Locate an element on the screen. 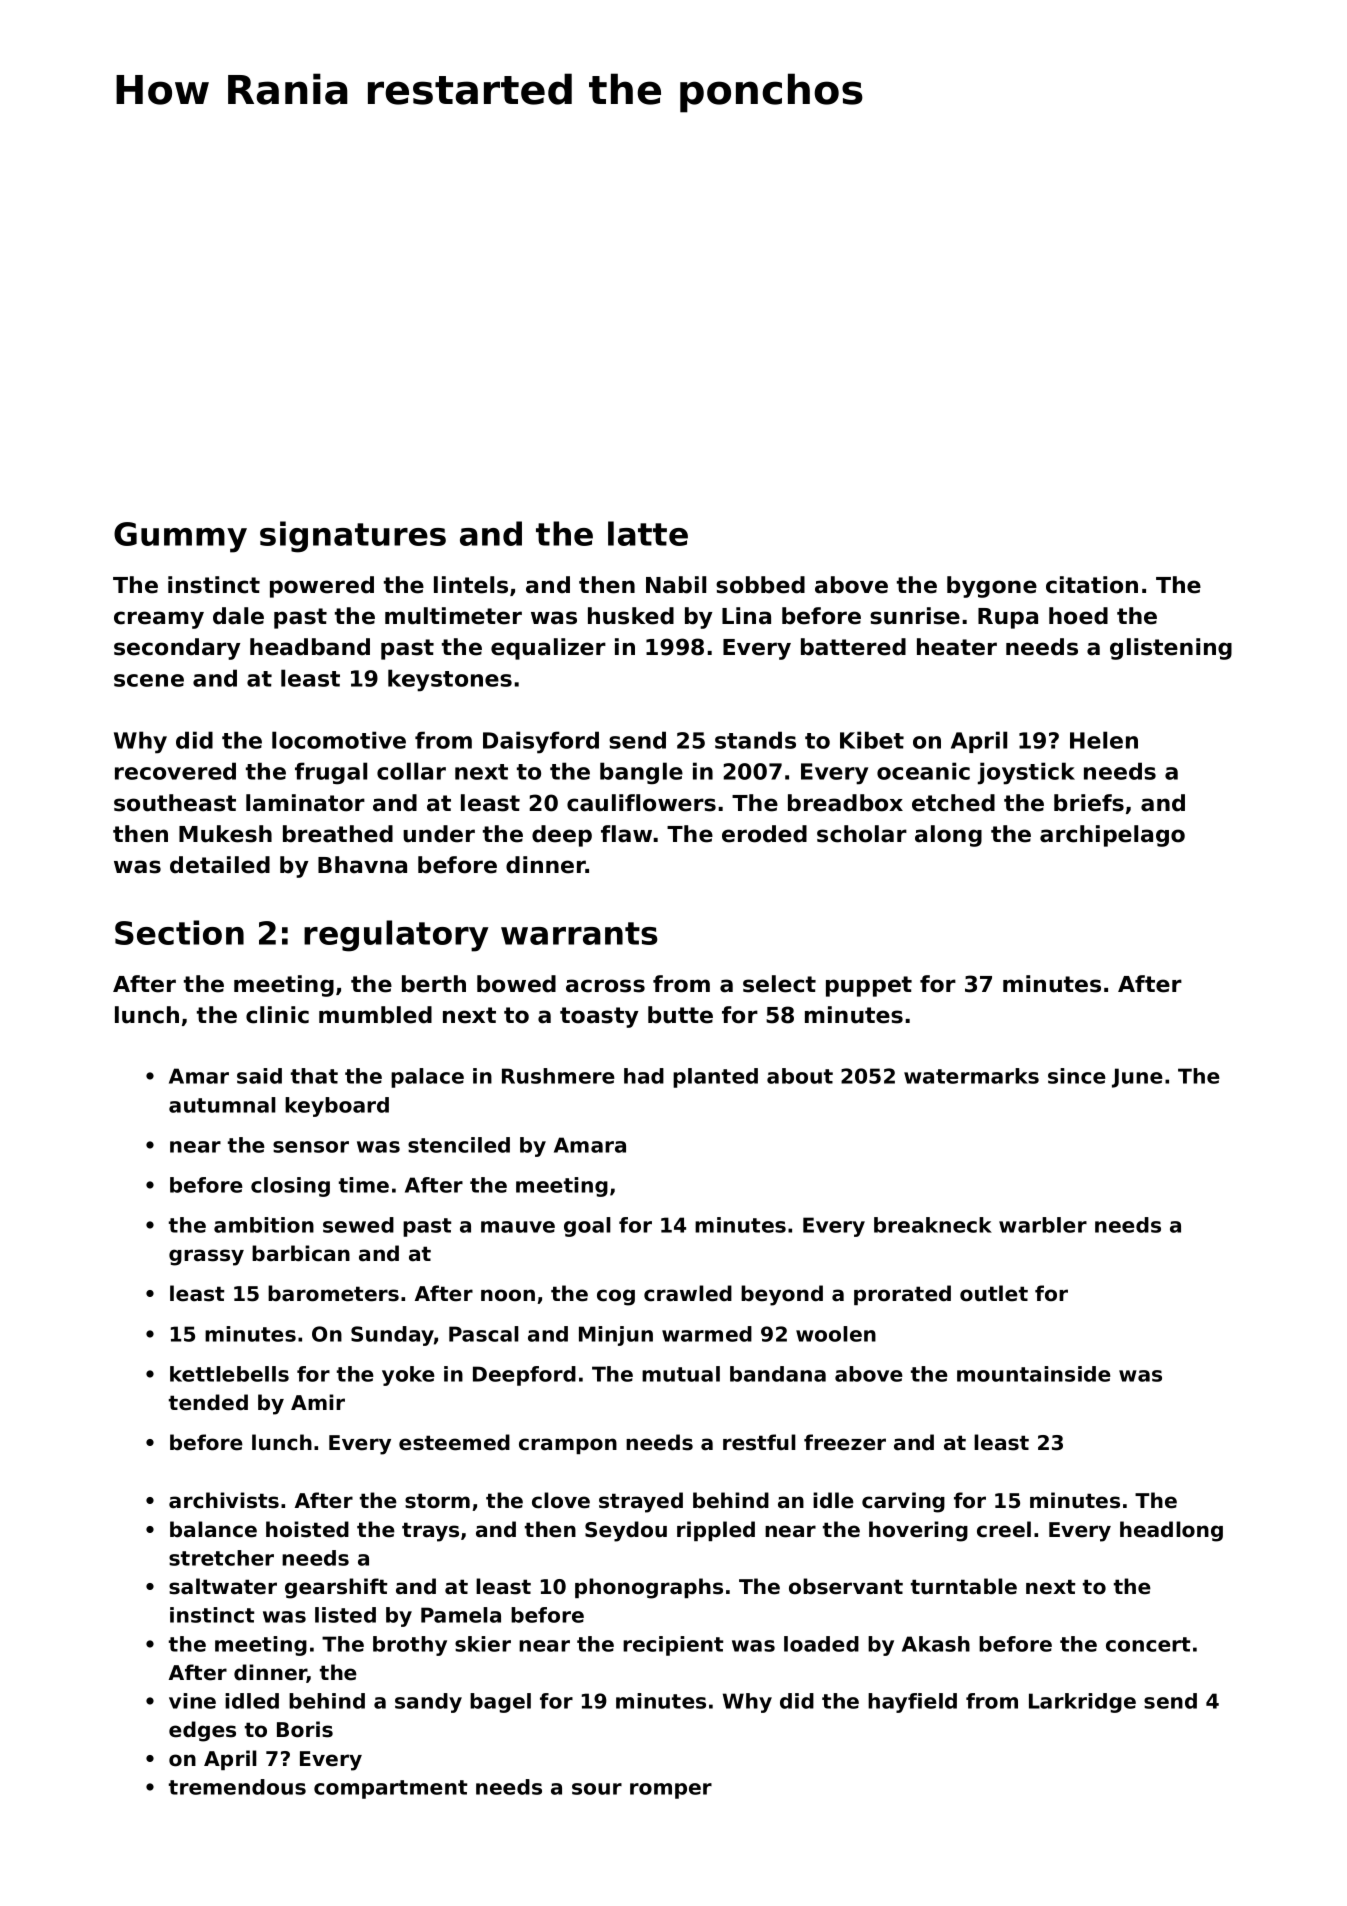 The image size is (1347, 1906). carving is located at coordinates (903, 1502).
